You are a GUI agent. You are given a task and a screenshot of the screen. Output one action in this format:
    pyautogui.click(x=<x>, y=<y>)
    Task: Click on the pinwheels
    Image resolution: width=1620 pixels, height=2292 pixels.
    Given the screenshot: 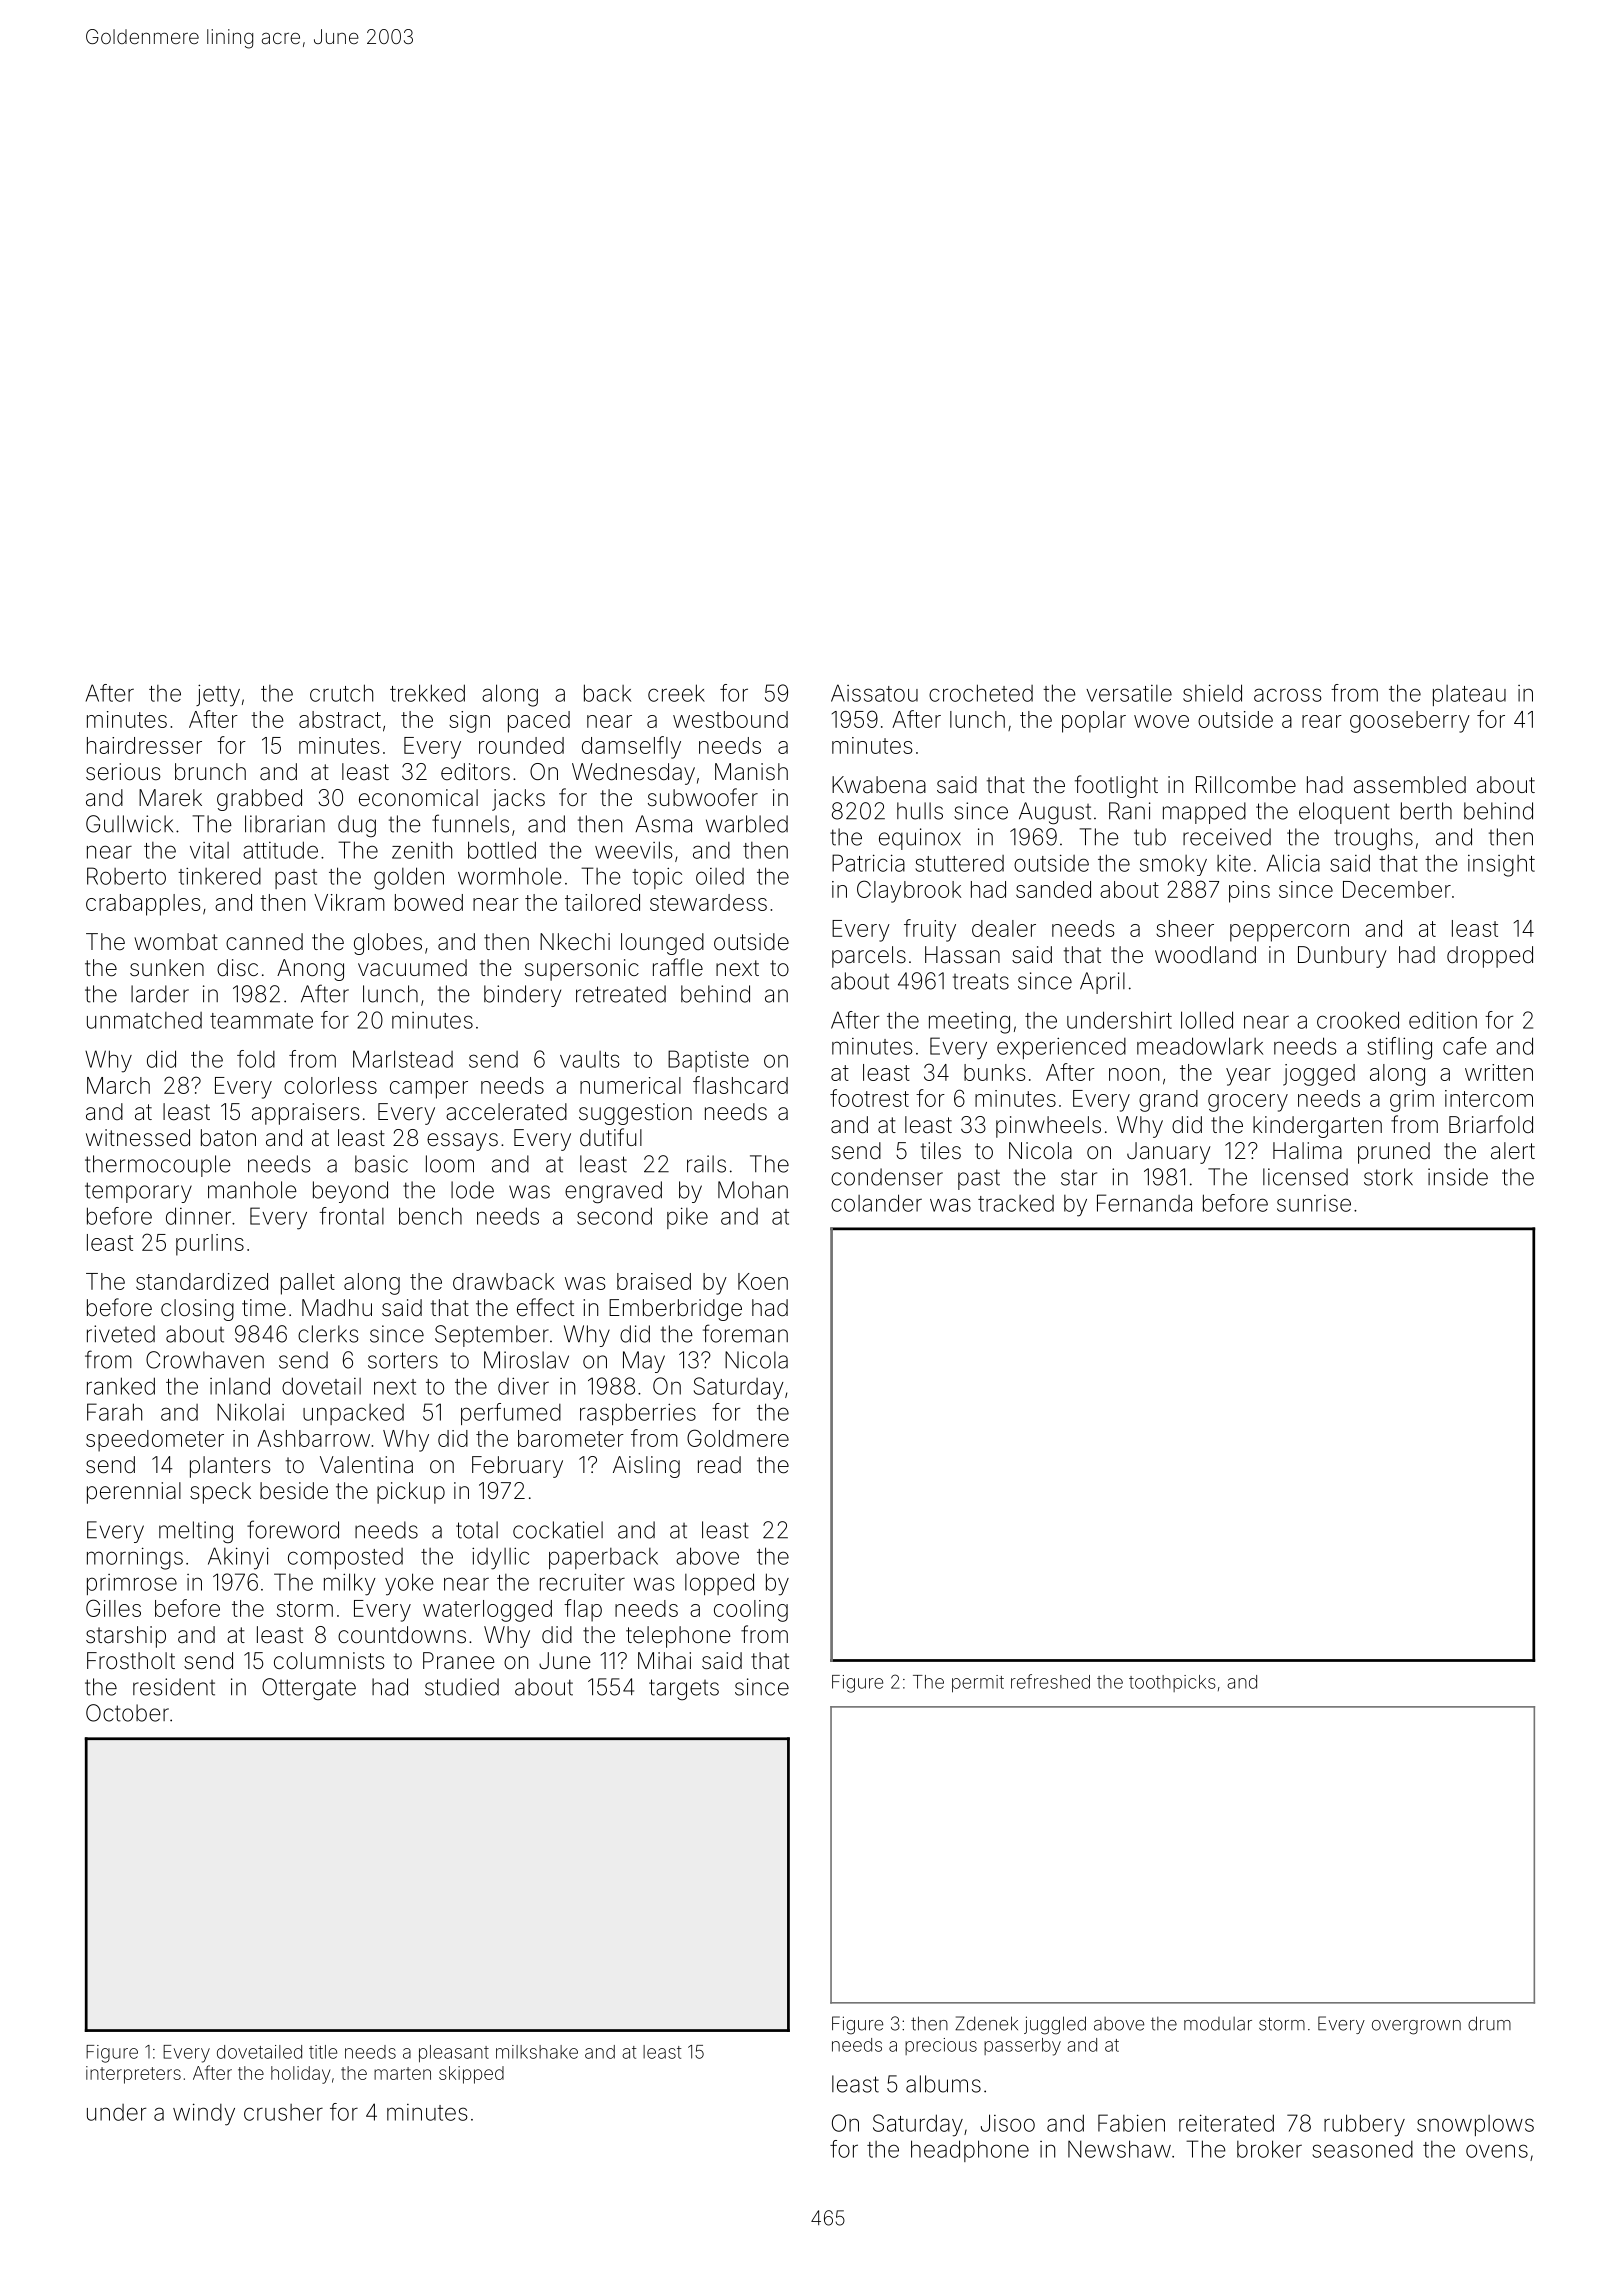 What is the action you would take?
    pyautogui.click(x=1048, y=1127)
